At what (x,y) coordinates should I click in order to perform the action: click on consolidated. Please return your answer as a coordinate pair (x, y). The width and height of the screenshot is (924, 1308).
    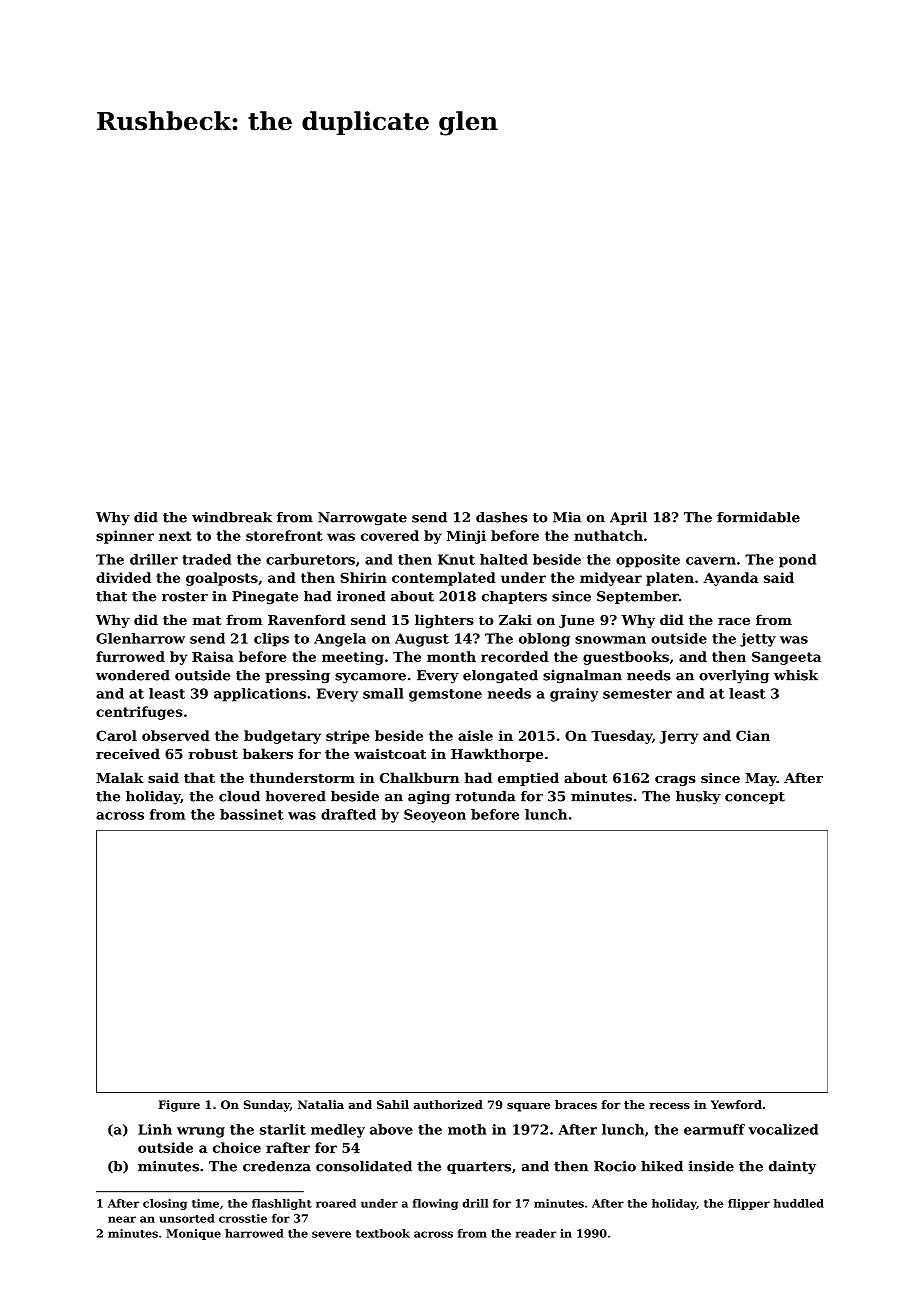
    Looking at the image, I should click on (364, 1166).
